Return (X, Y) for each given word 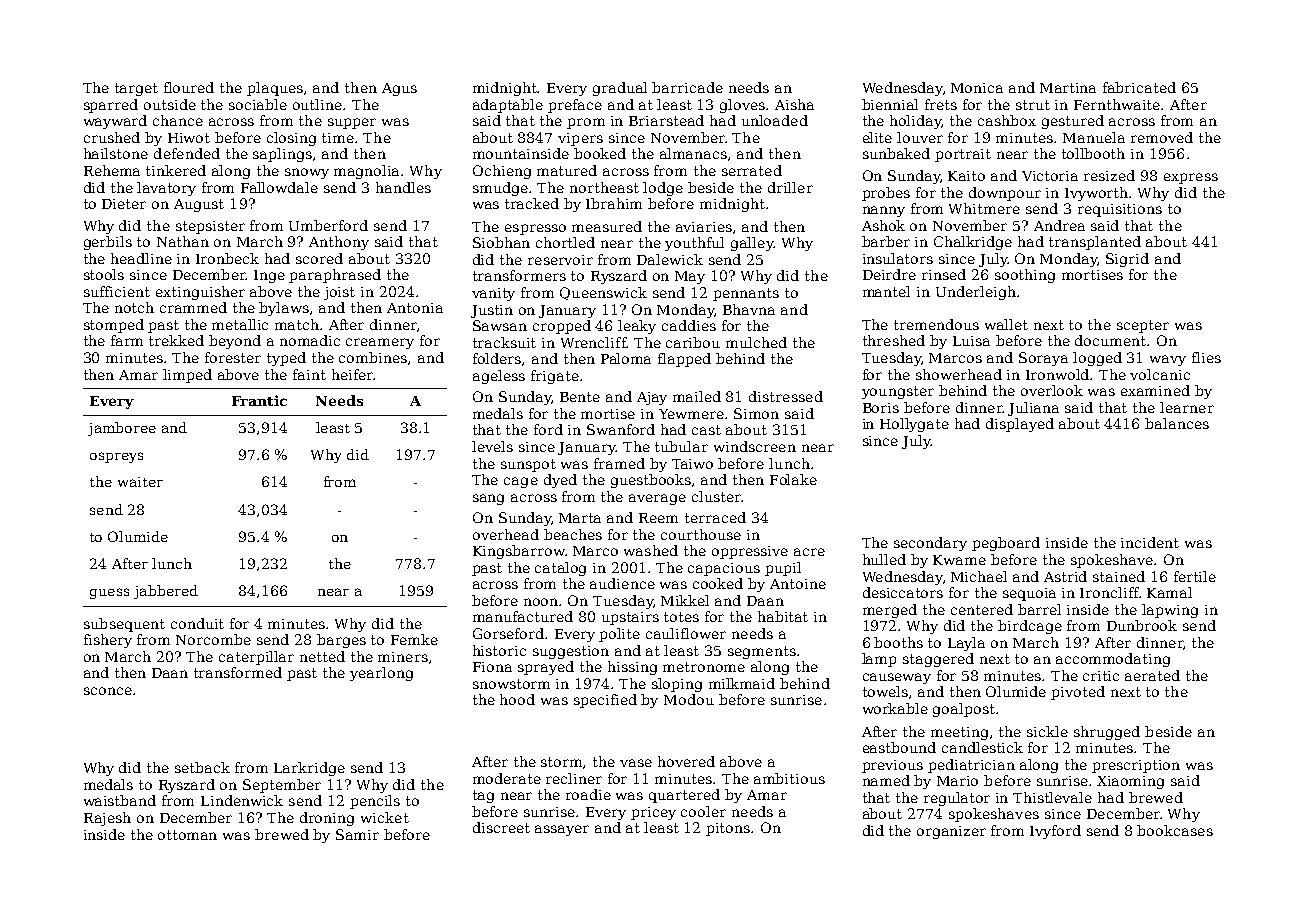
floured (189, 87)
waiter (140, 482)
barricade (687, 87)
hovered (686, 761)
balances (1177, 423)
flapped (684, 360)
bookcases (1175, 830)
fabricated (1139, 87)
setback (202, 767)
